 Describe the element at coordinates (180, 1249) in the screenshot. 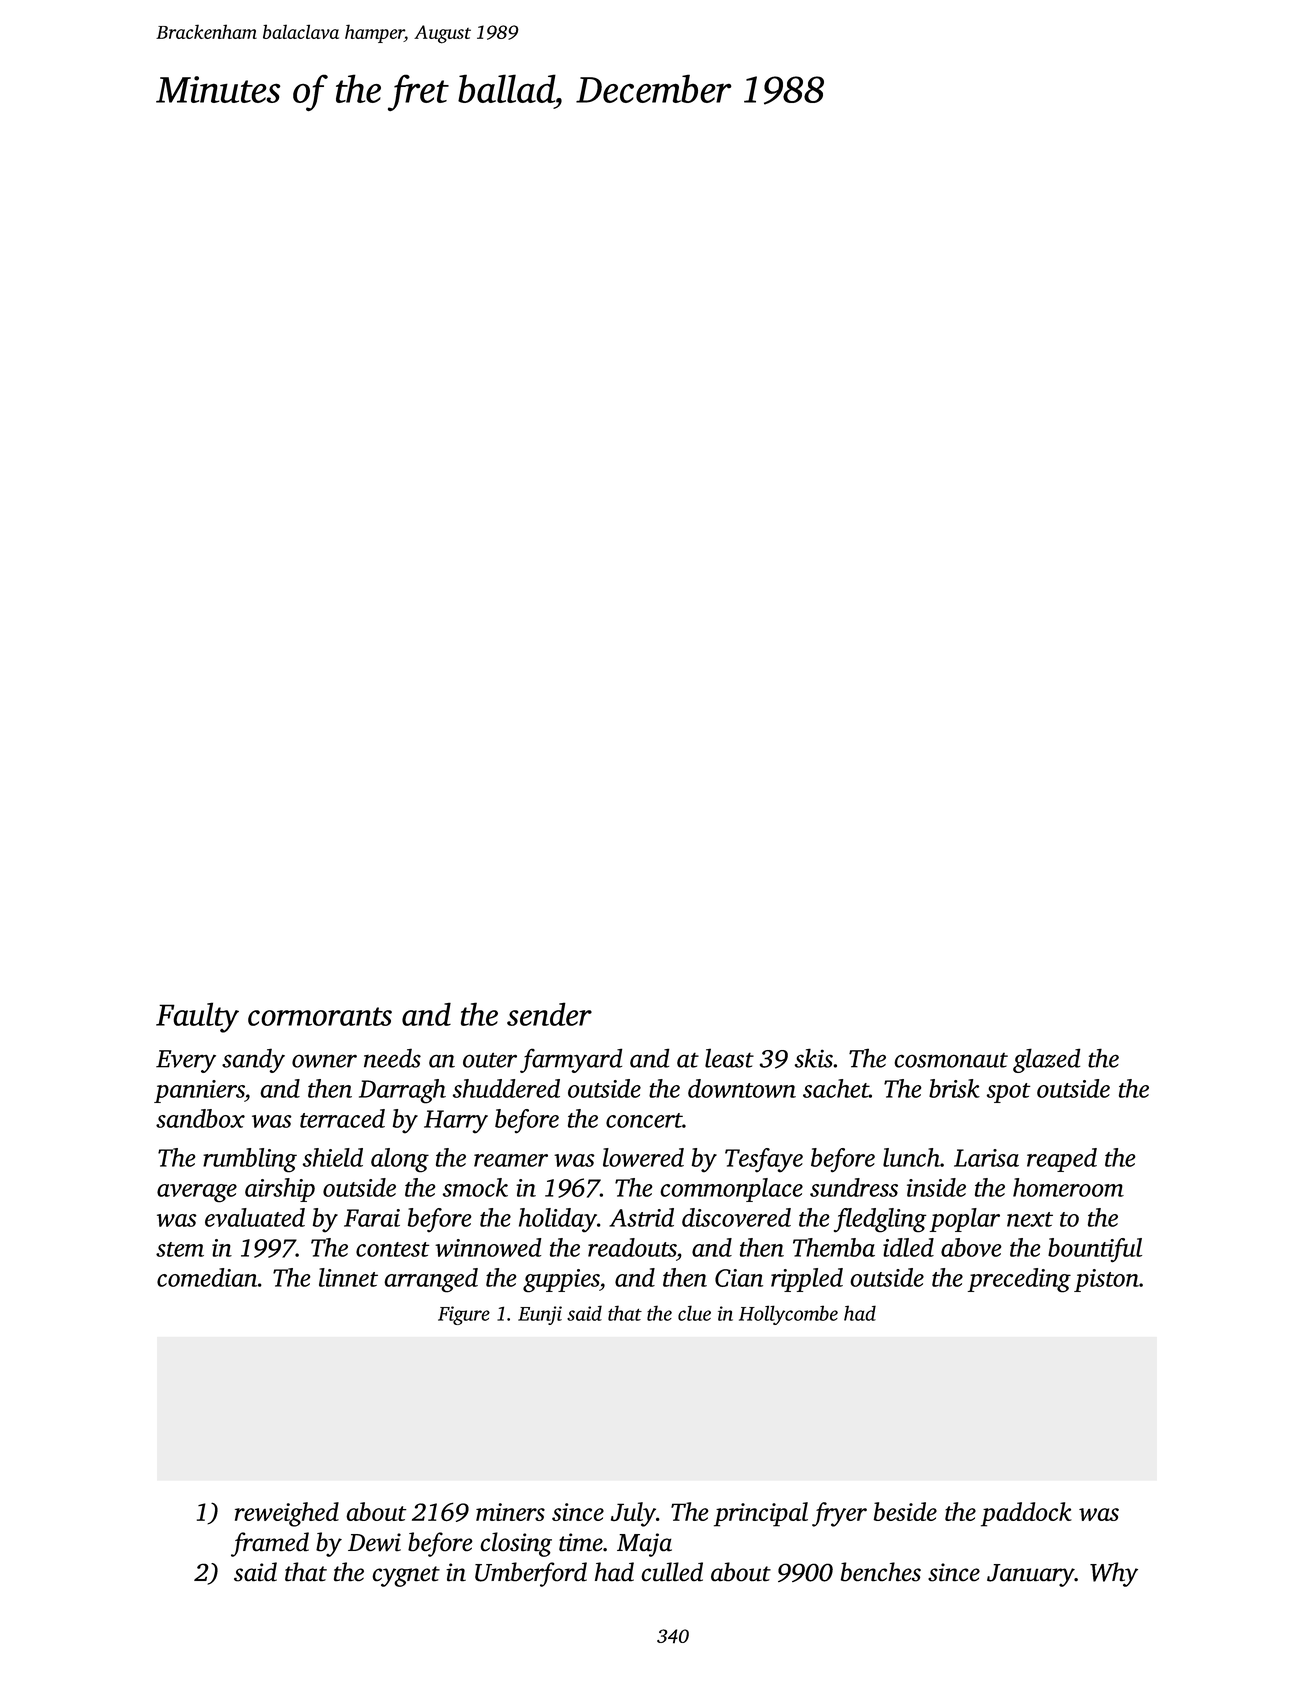

I see `stem` at that location.
